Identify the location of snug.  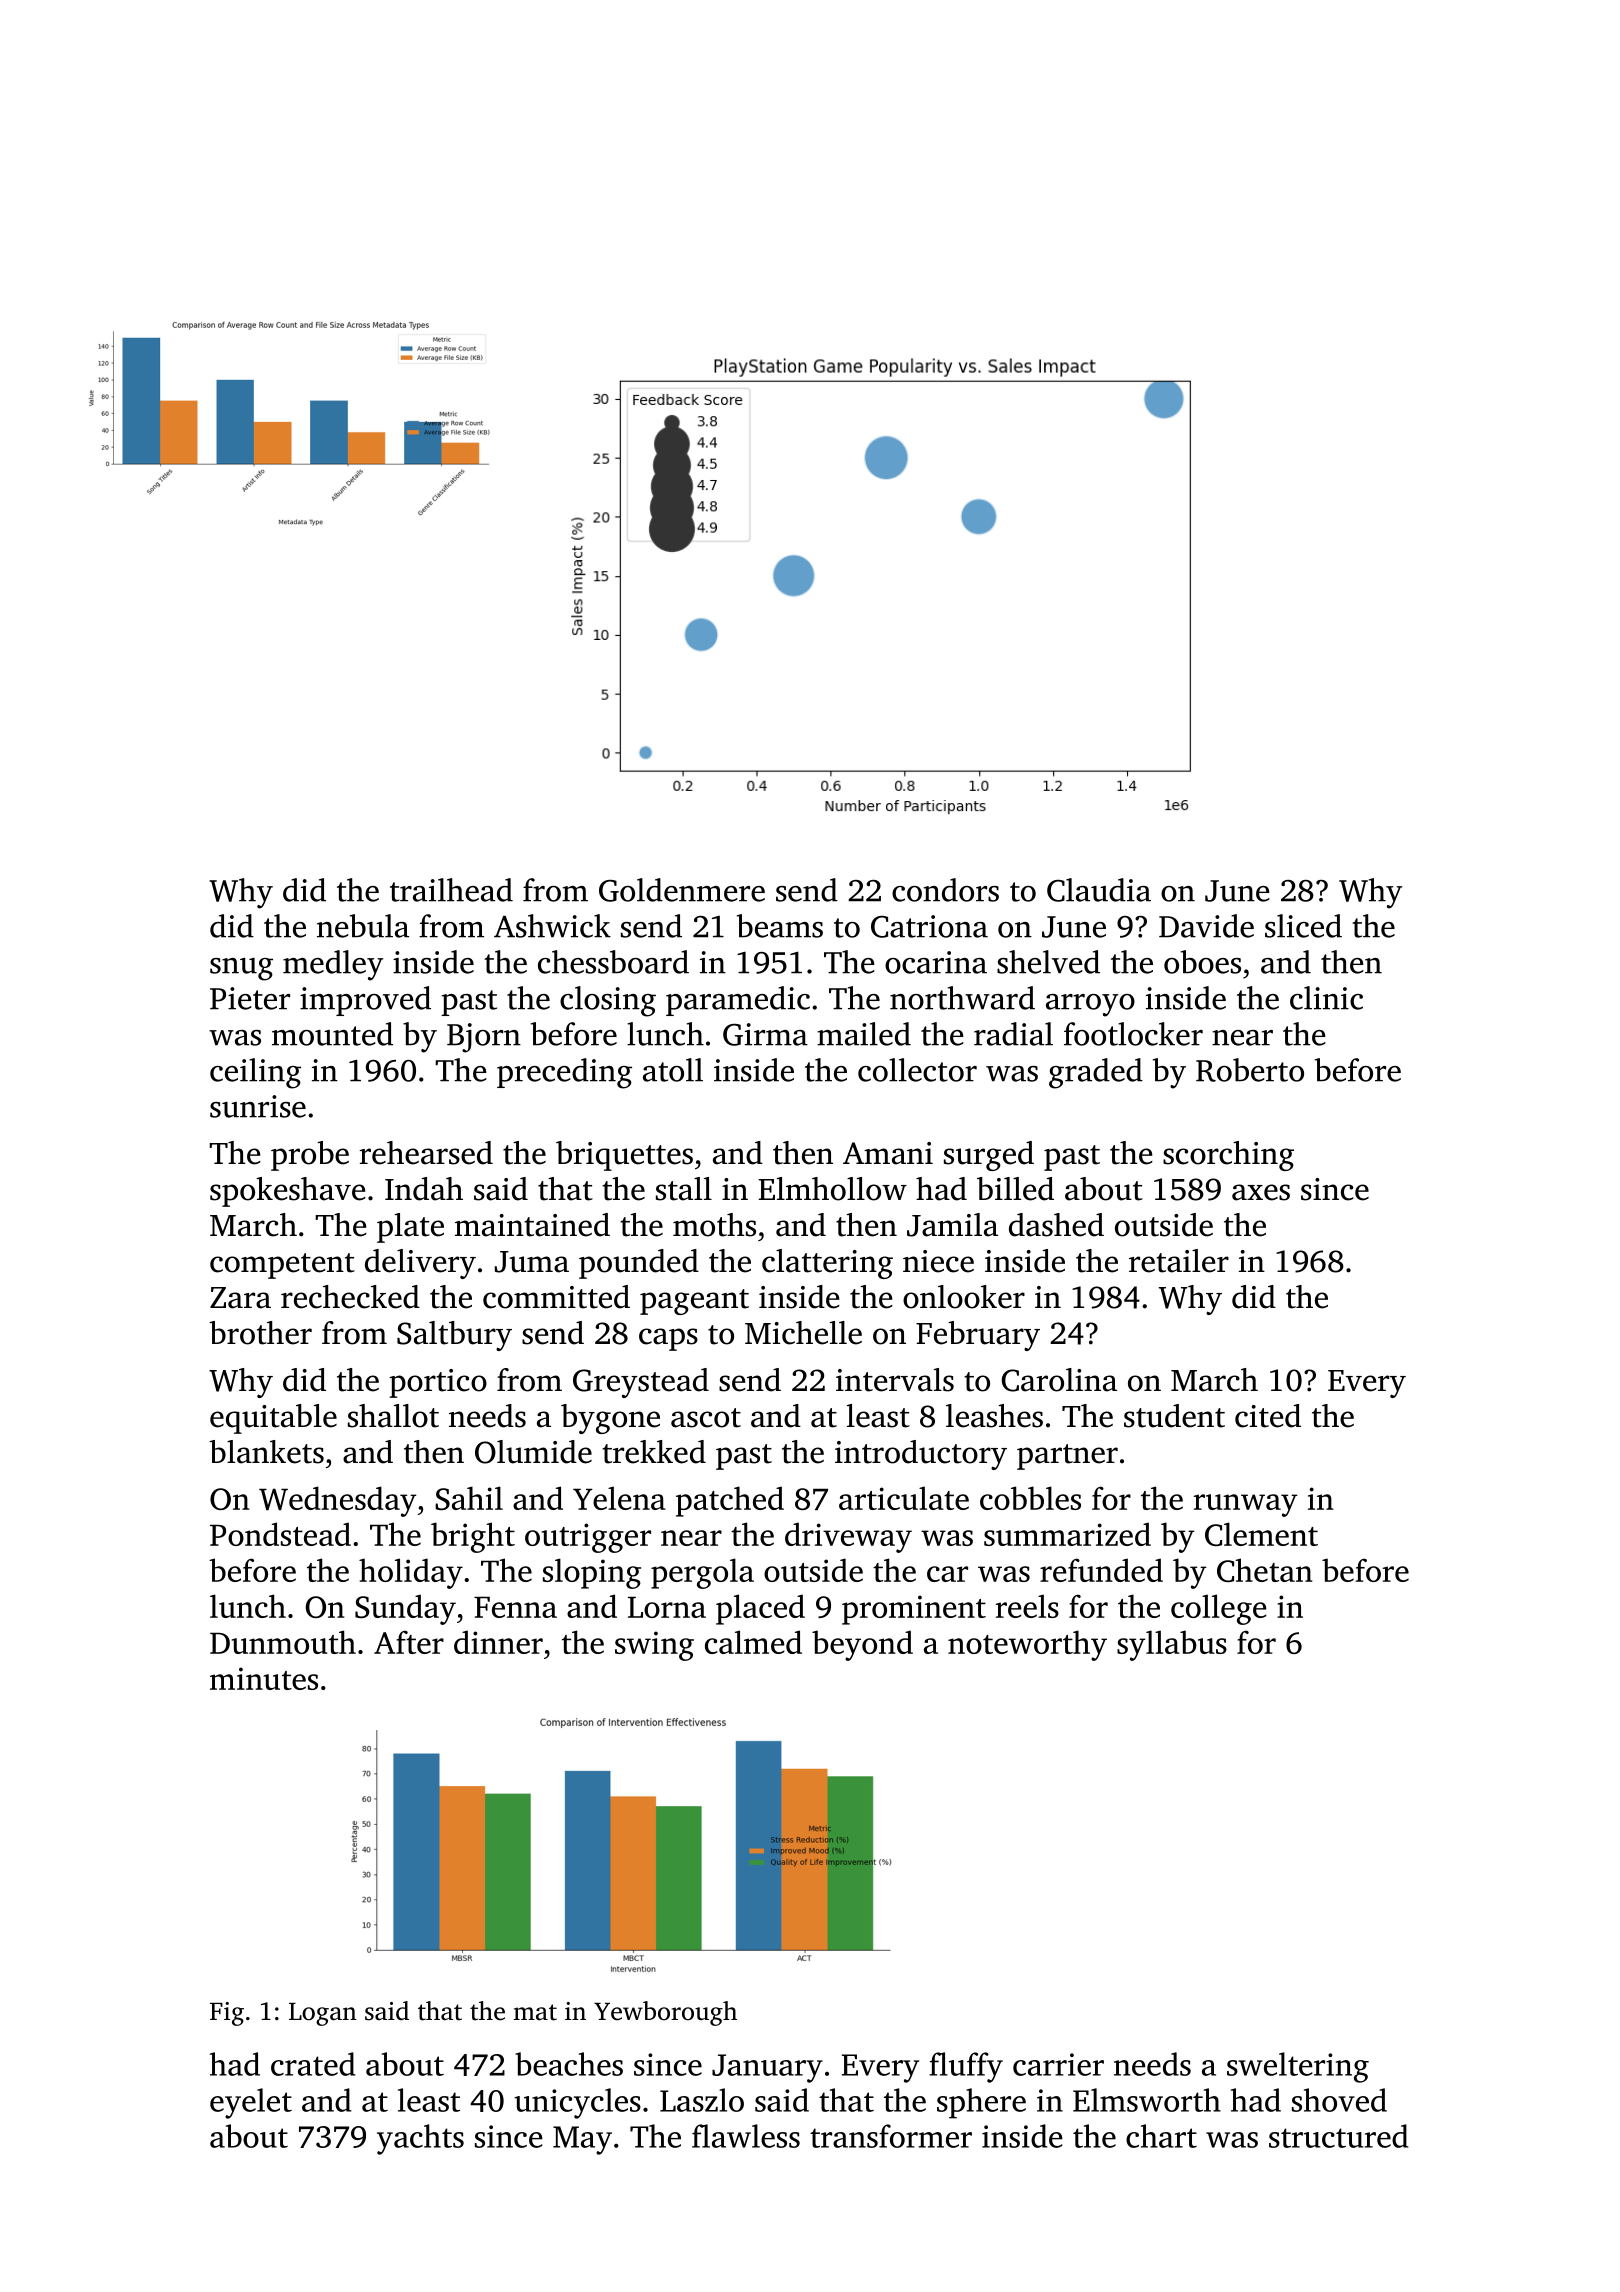
(241, 969).
